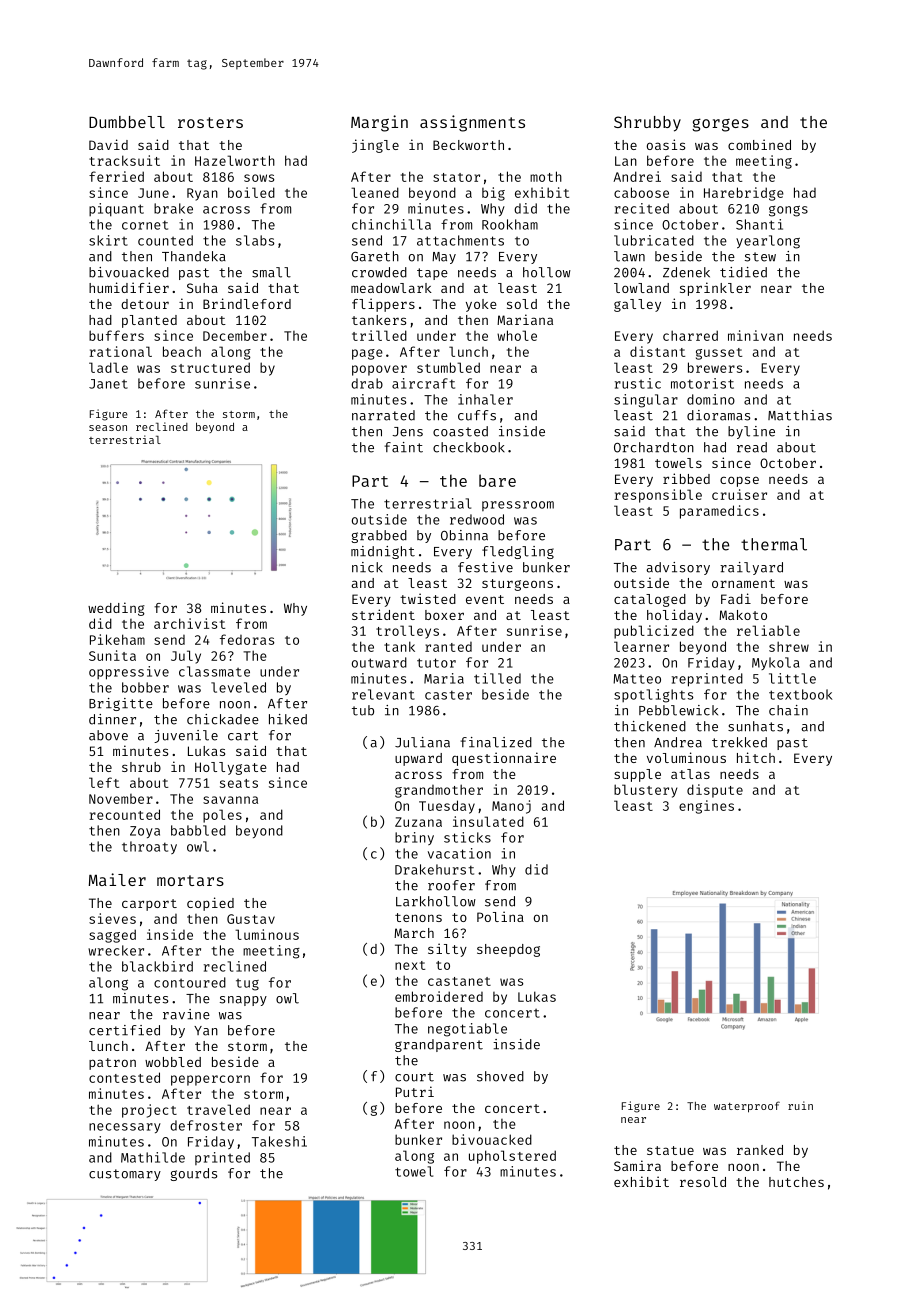 This screenshot has width=924, height=1308. I want to click on attachments, so click(460, 240).
